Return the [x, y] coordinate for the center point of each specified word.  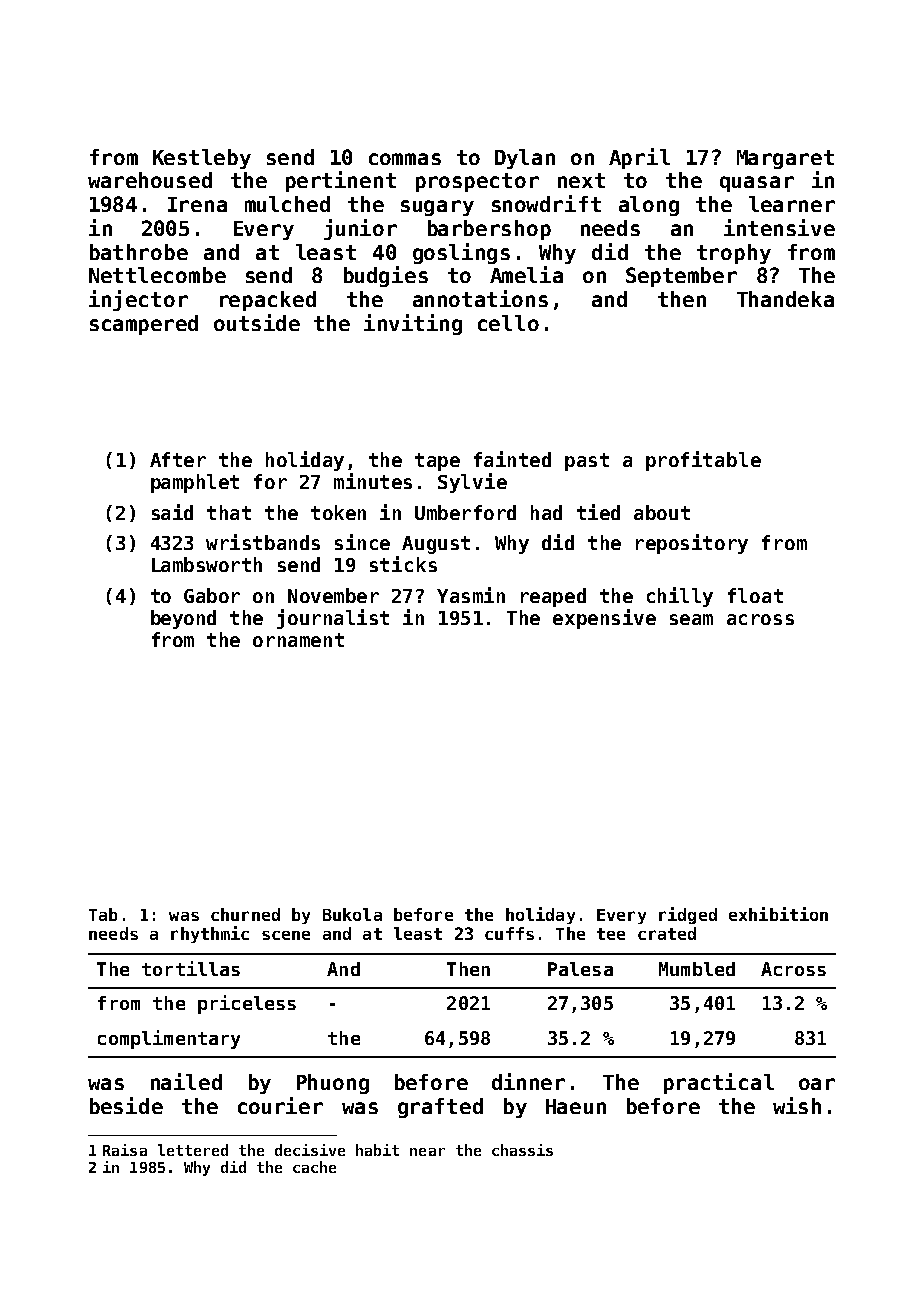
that [229, 512]
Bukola [352, 914]
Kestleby [202, 159]
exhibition [778, 914]
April [639, 158]
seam [691, 619]
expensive [604, 619]
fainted [512, 459]
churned [245, 914]
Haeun [576, 1106]
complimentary [169, 1039]
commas [405, 159]
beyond [183, 619]
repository [692, 544]
